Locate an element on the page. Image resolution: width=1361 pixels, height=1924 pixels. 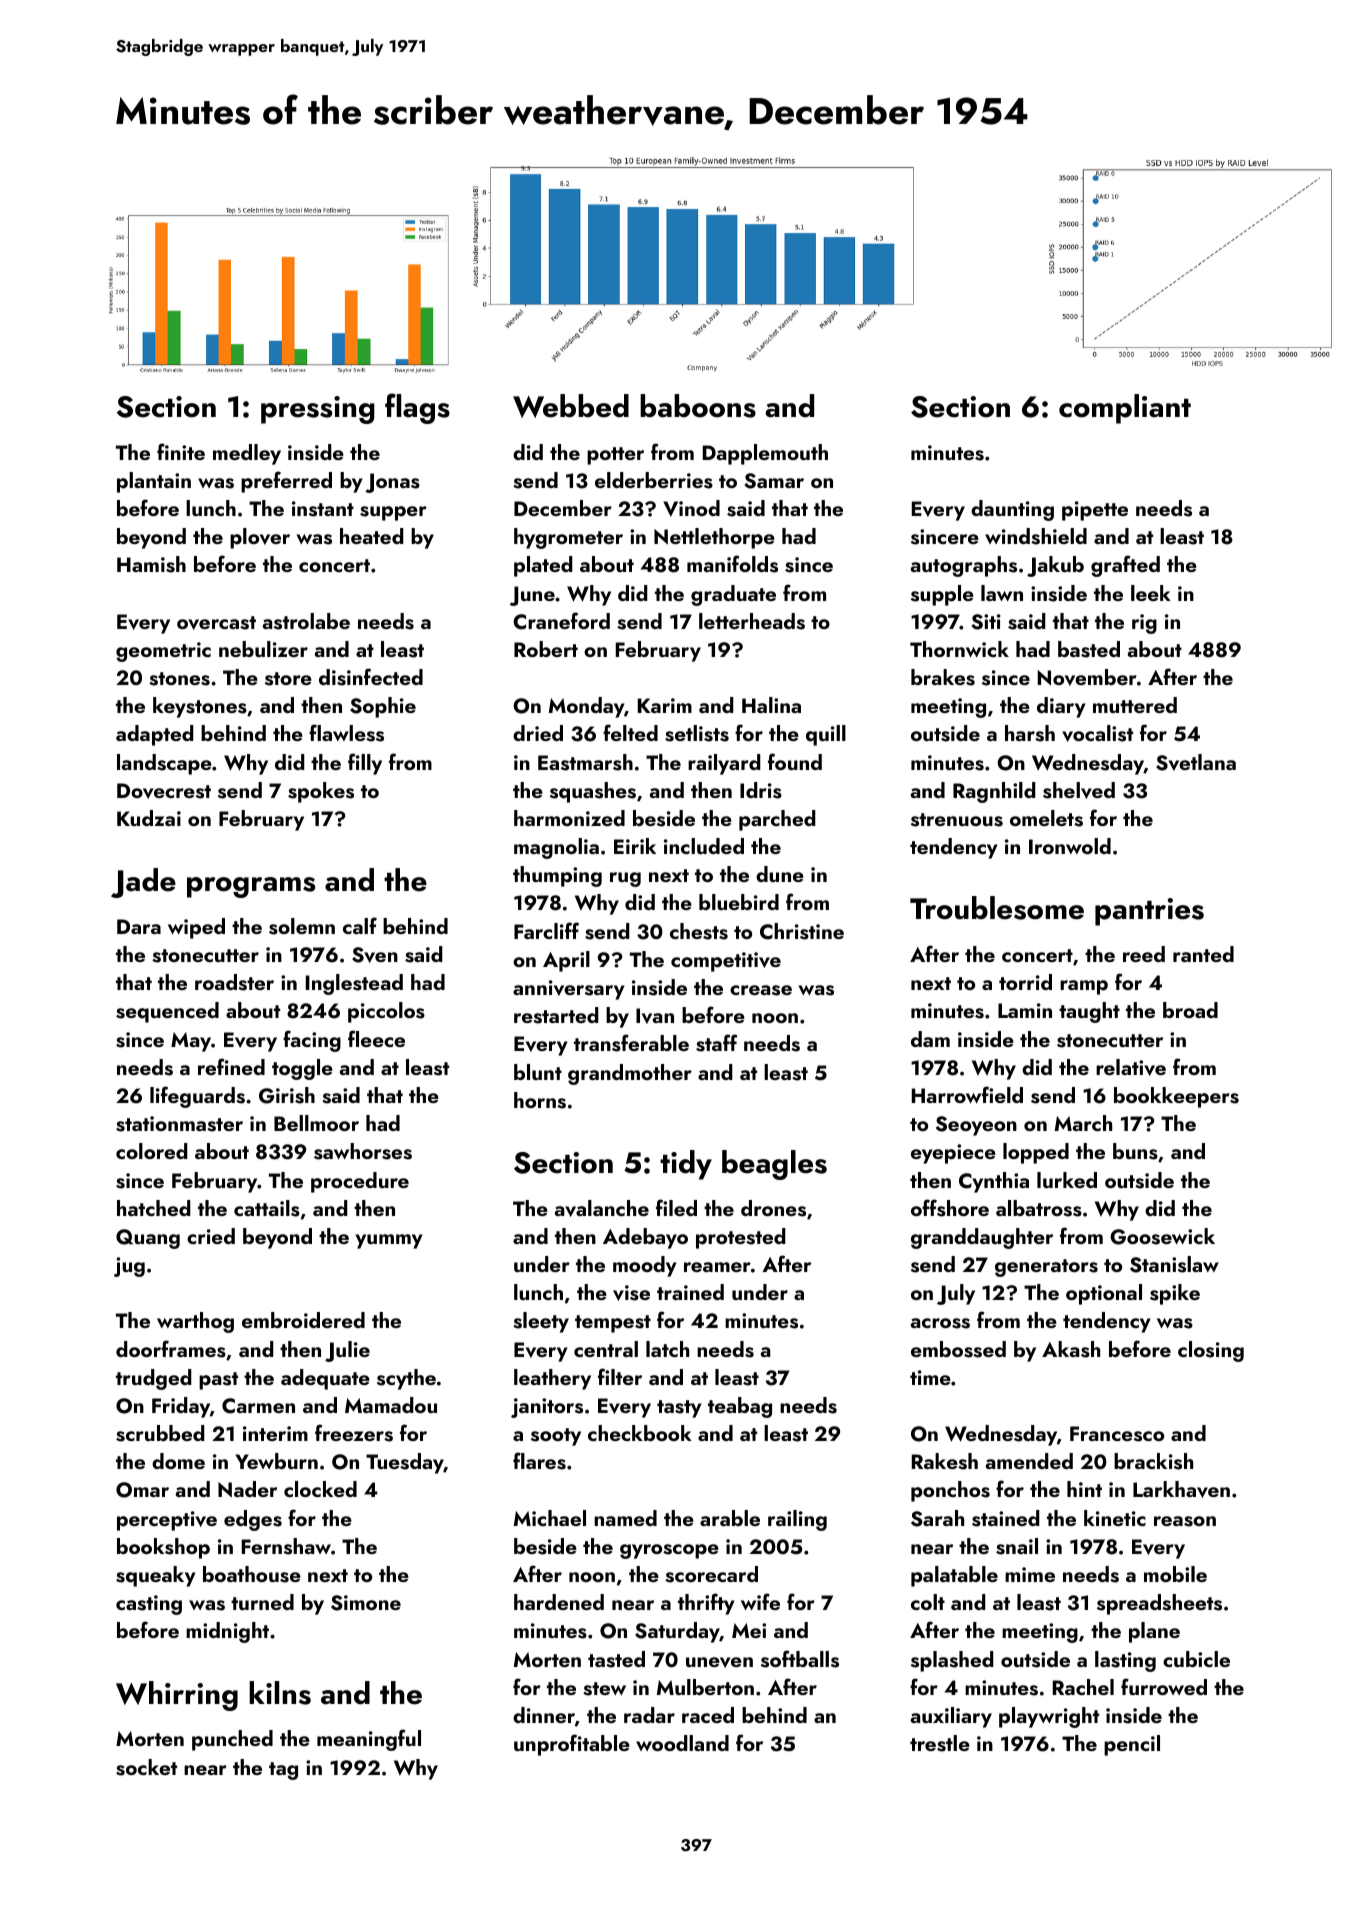
pressing is located at coordinates (318, 410).
